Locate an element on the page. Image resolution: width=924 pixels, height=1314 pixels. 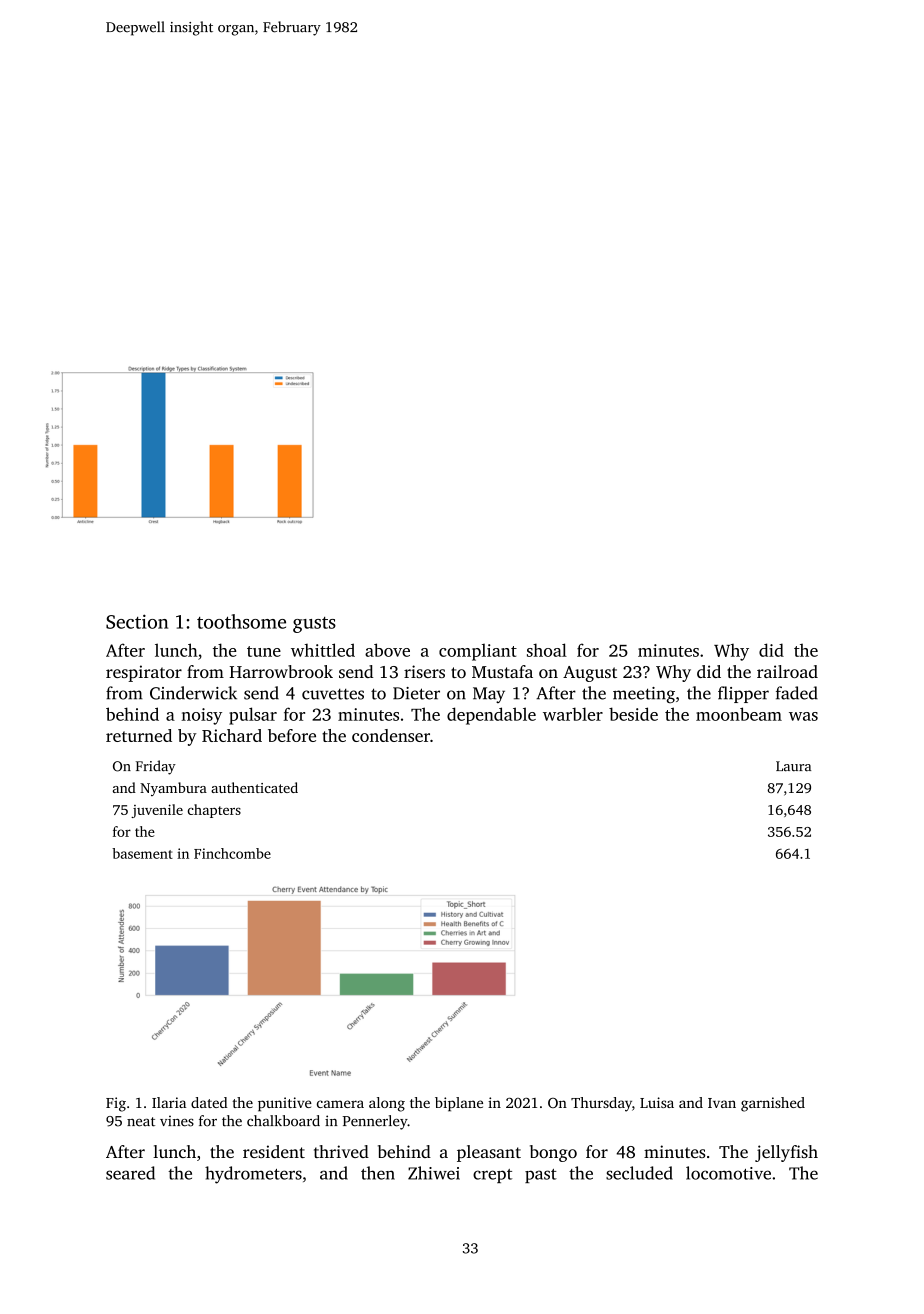
shoal is located at coordinates (547, 650).
